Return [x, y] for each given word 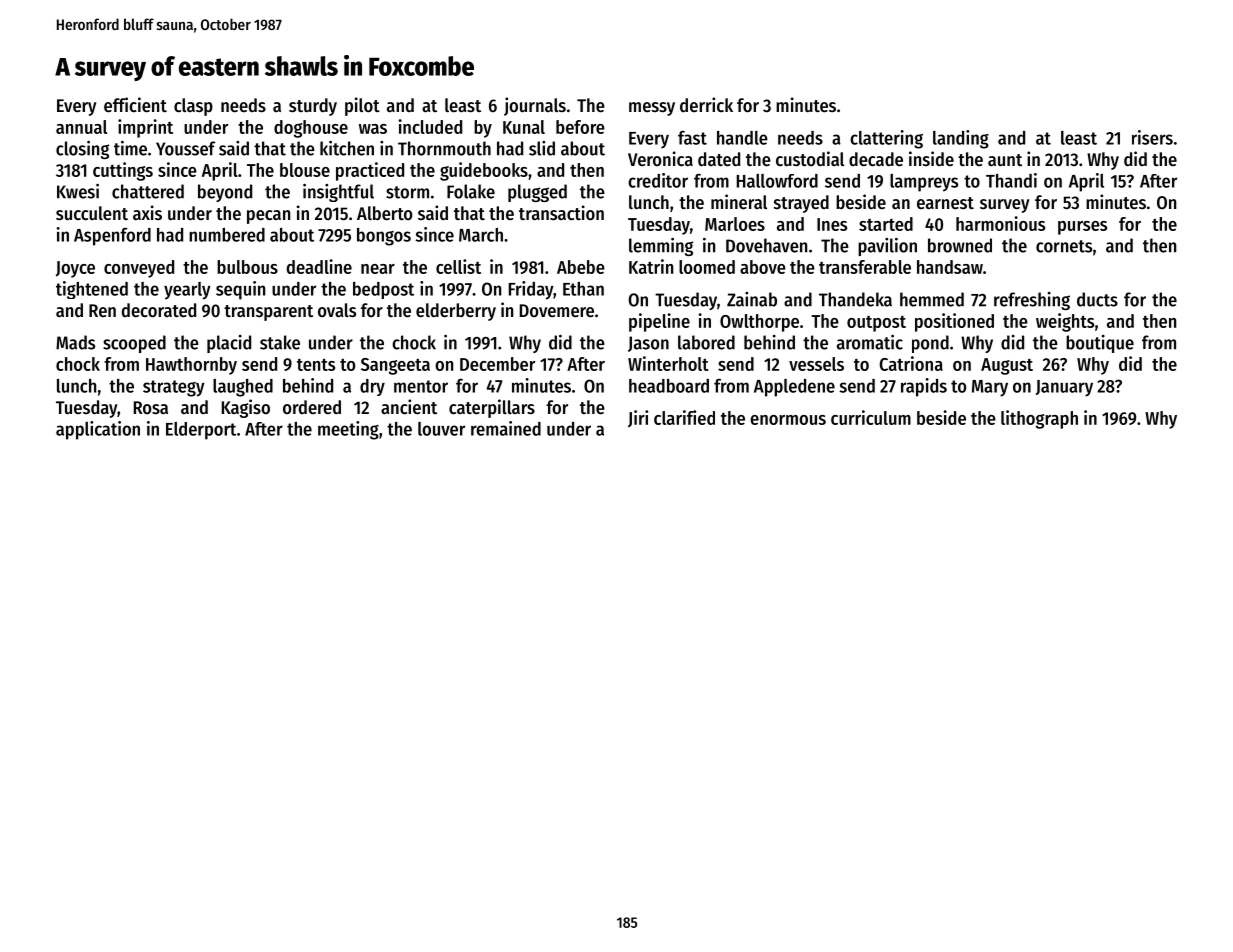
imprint [145, 128]
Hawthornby [191, 366]
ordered [312, 407]
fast [692, 138]
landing [961, 139]
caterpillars [492, 408]
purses [1082, 228]
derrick [706, 105]
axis [147, 212]
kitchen [347, 148]
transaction [561, 213]
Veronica [660, 159]
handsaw [950, 267]
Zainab [752, 299]
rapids [924, 387]
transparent [268, 313]
